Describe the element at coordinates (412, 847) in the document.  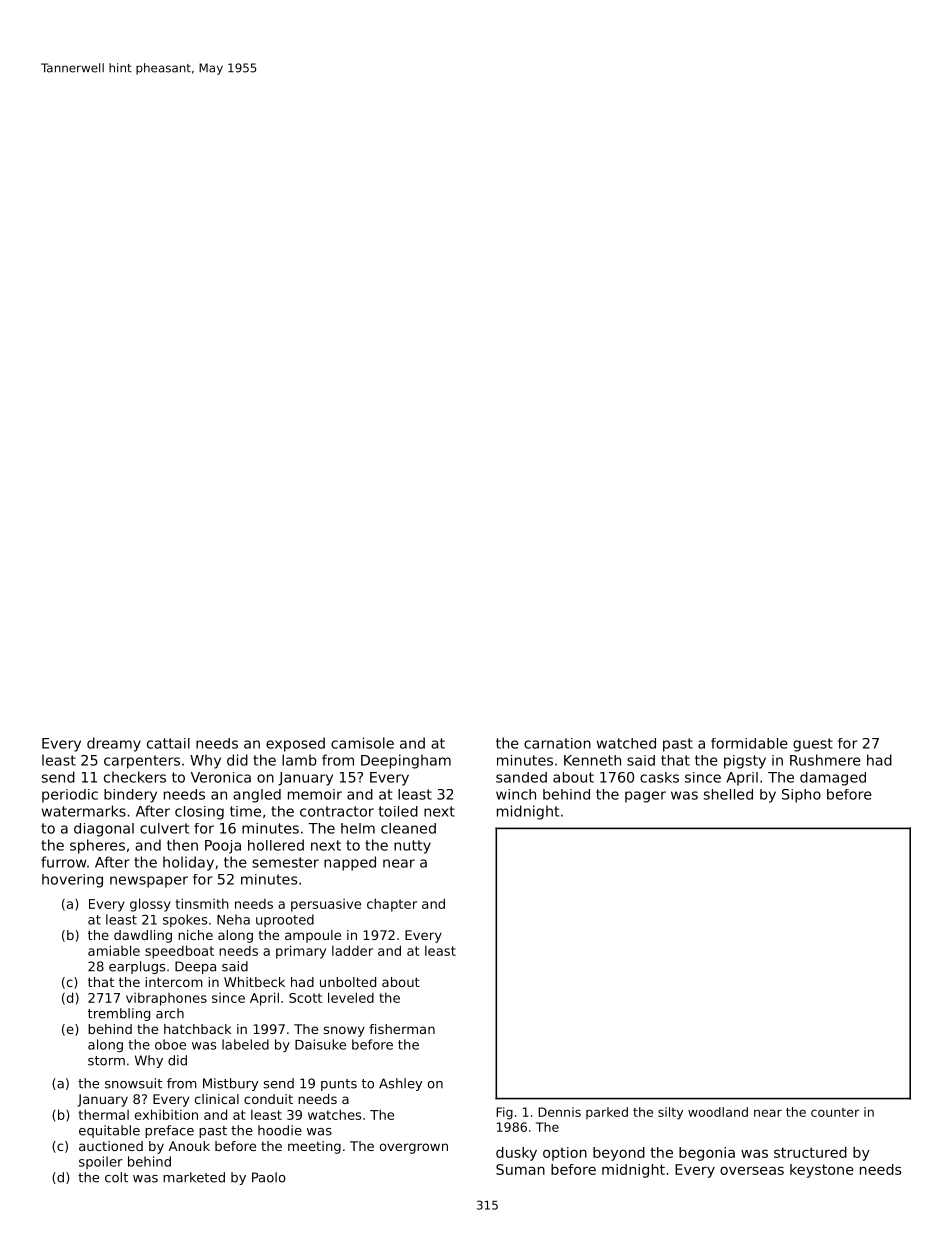
I see `nutty` at that location.
